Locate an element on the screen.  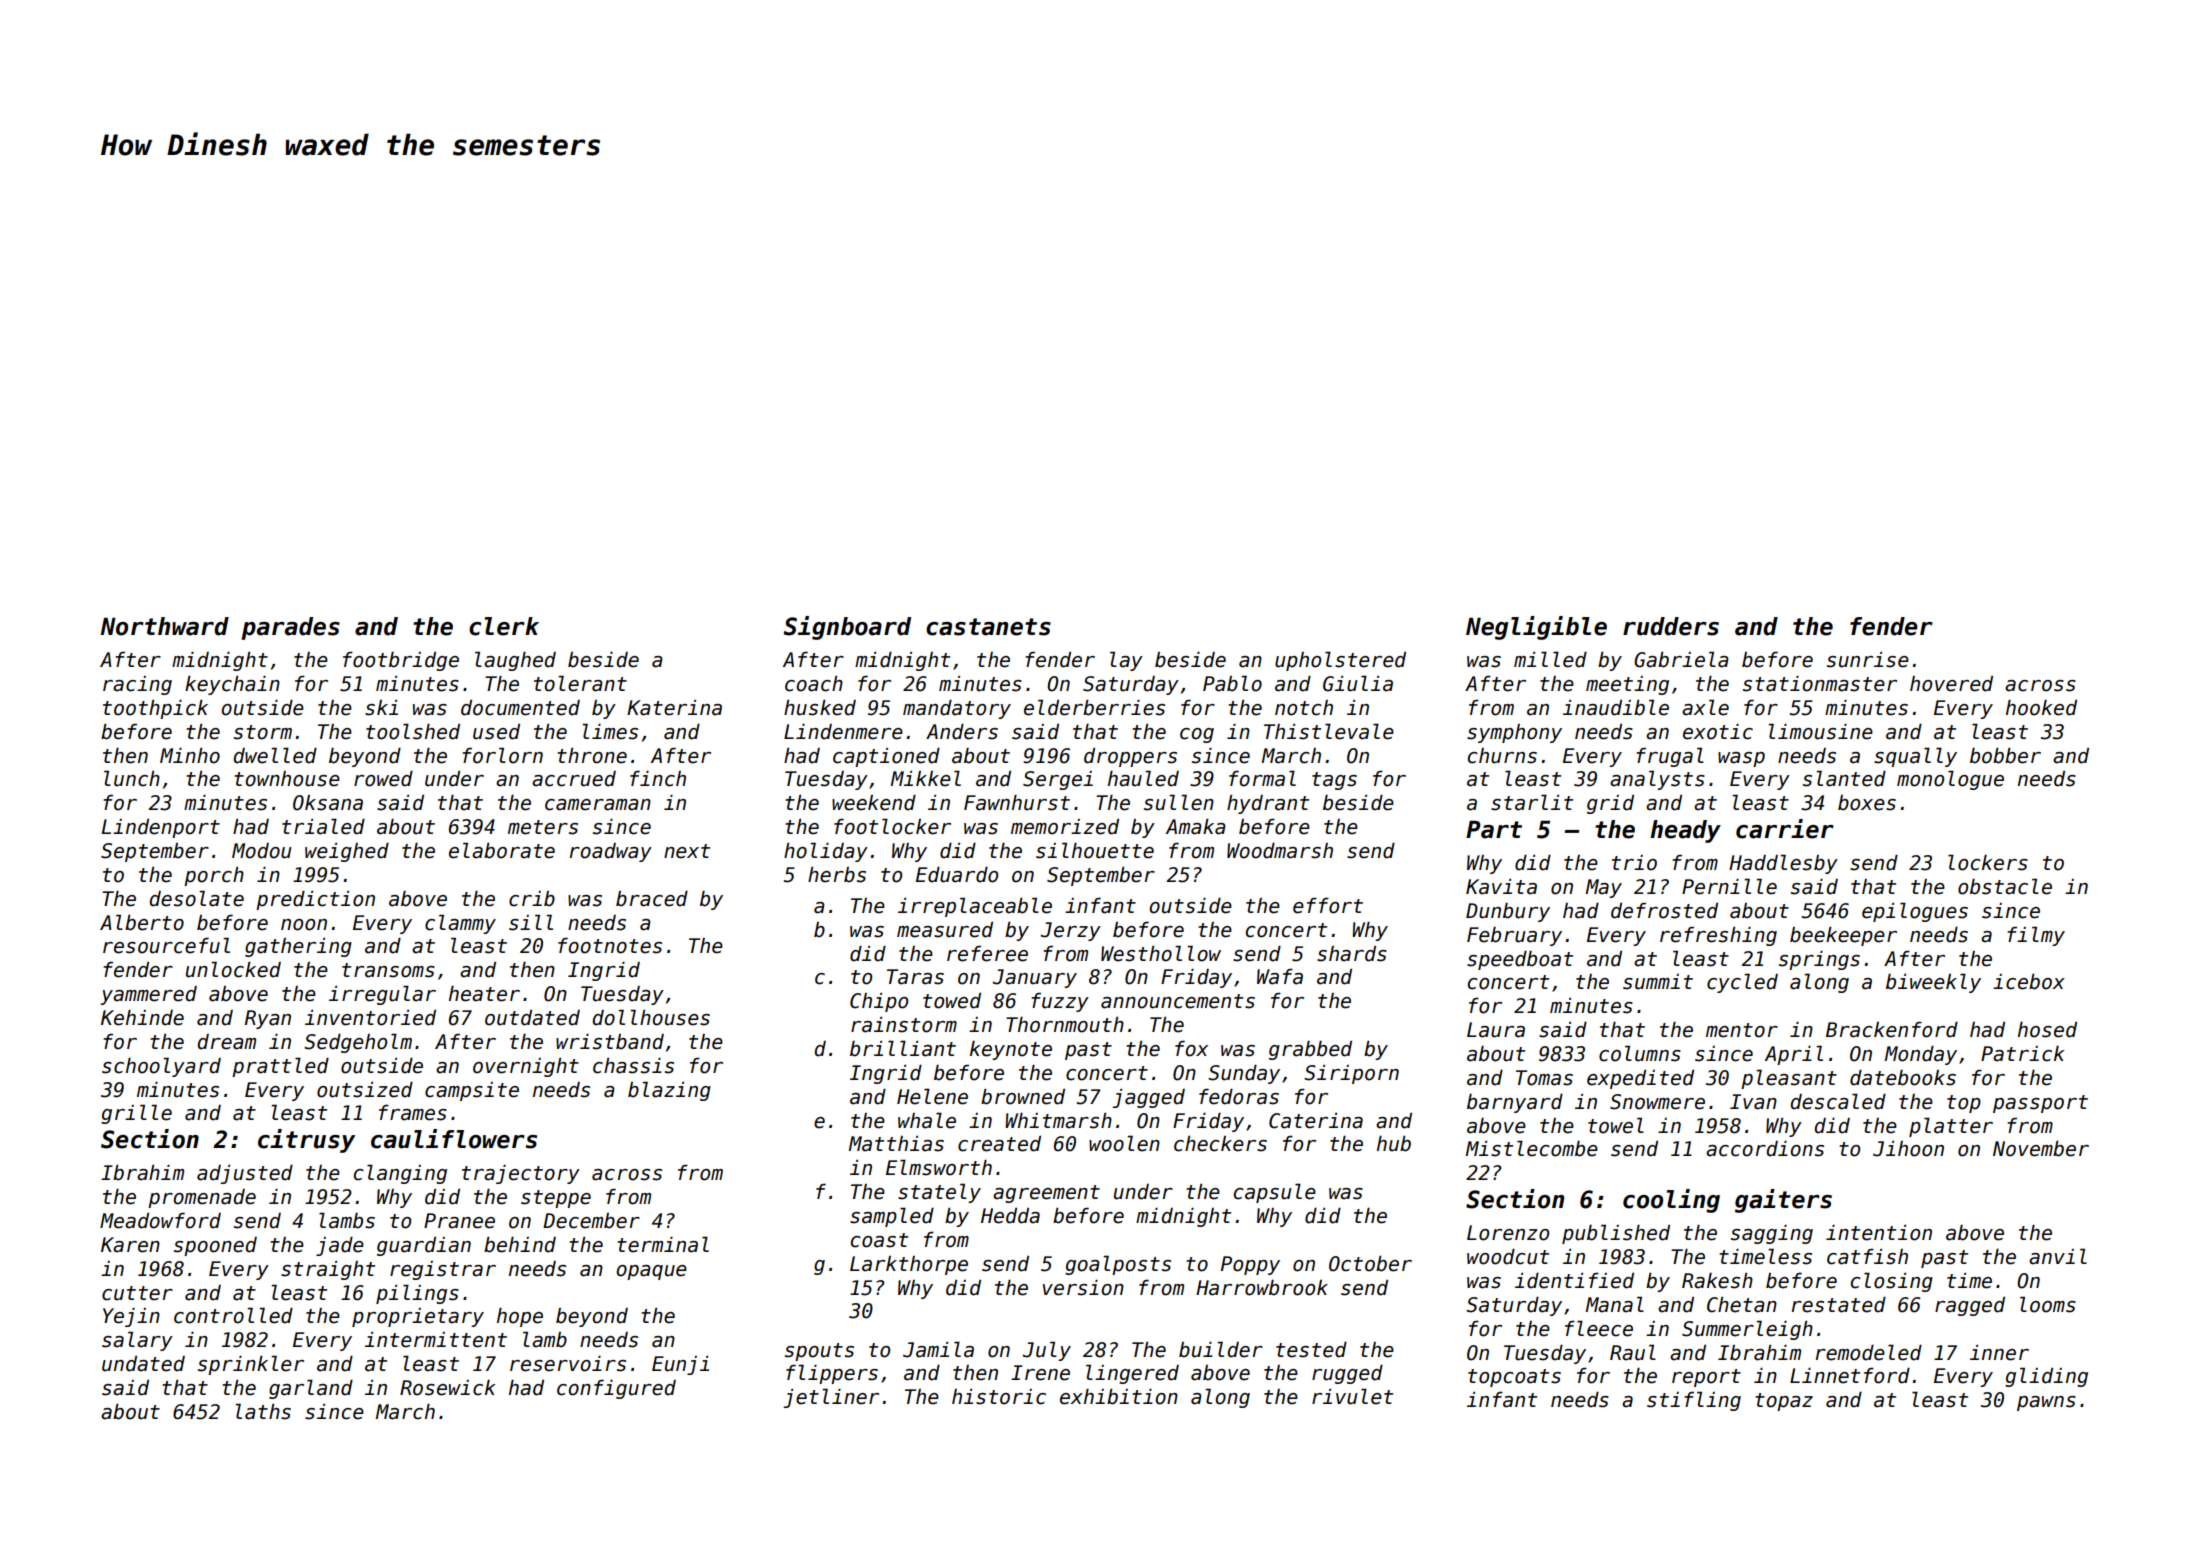
trajectory is located at coordinates (521, 1174).
